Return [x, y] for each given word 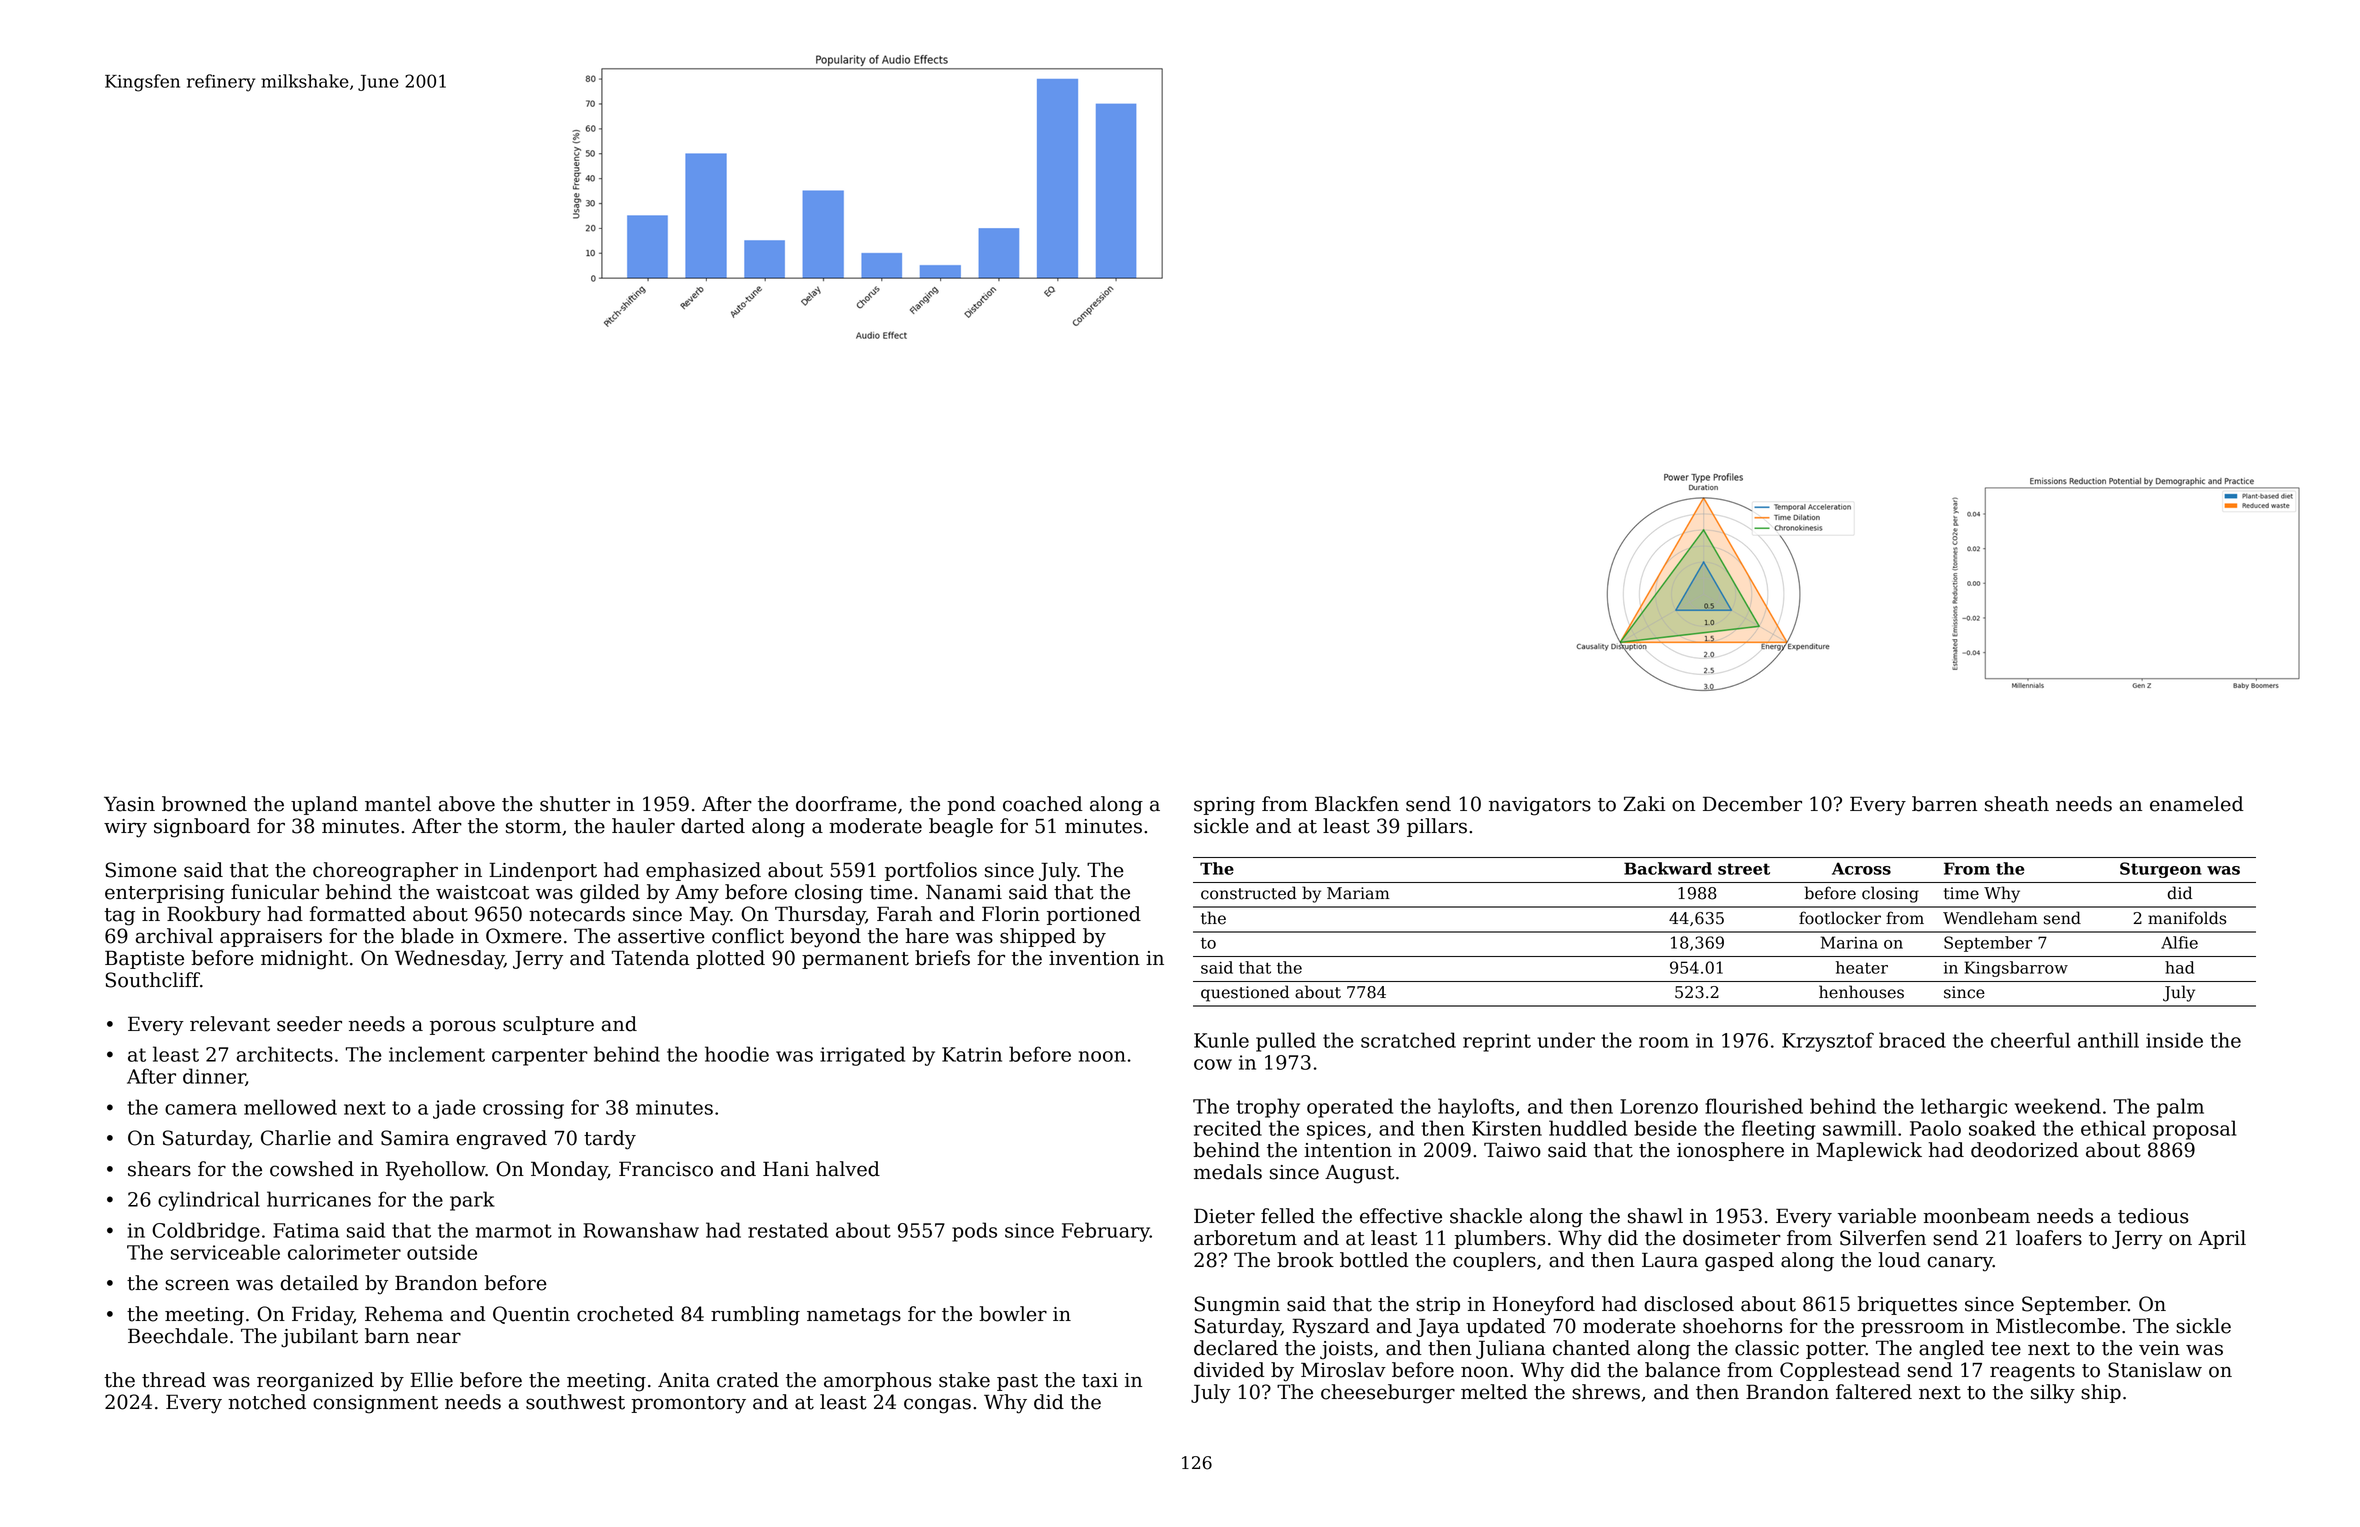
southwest [575, 1402]
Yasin [129, 804]
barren [1944, 804]
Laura [1670, 1260]
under [1566, 1040]
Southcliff [152, 980]
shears [159, 1169]
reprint [1497, 1042]
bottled [1374, 1260]
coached [1043, 804]
